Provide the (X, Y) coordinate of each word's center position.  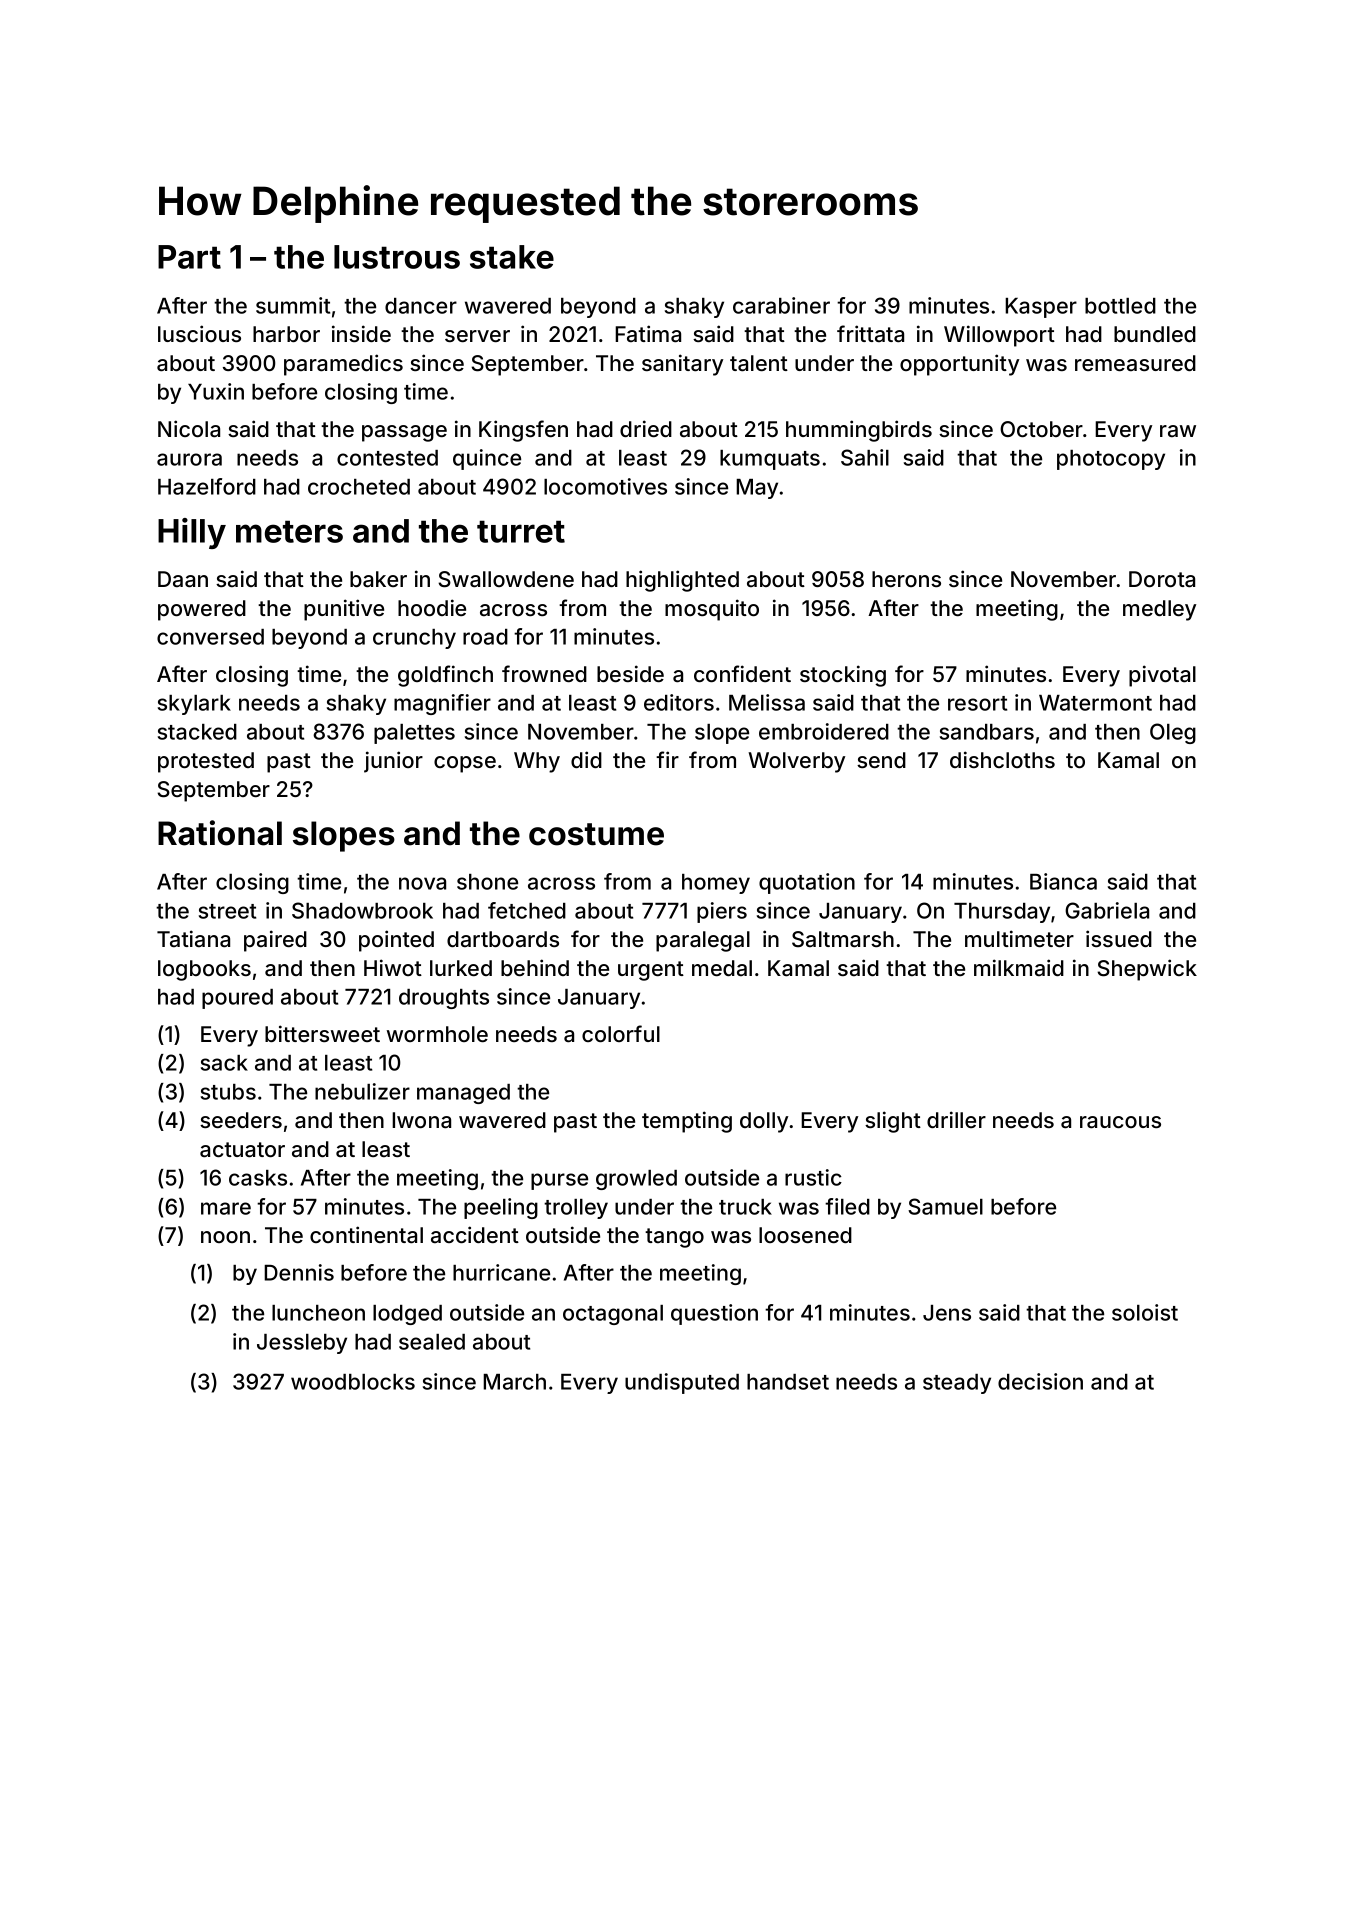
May (757, 489)
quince (487, 459)
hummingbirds (859, 431)
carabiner (781, 305)
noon (225, 1237)
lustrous (397, 257)
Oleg (1173, 733)
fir (667, 759)
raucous (1120, 1122)
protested (206, 762)
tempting (687, 1122)
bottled (1120, 306)
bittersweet (322, 1033)
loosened (805, 1235)
